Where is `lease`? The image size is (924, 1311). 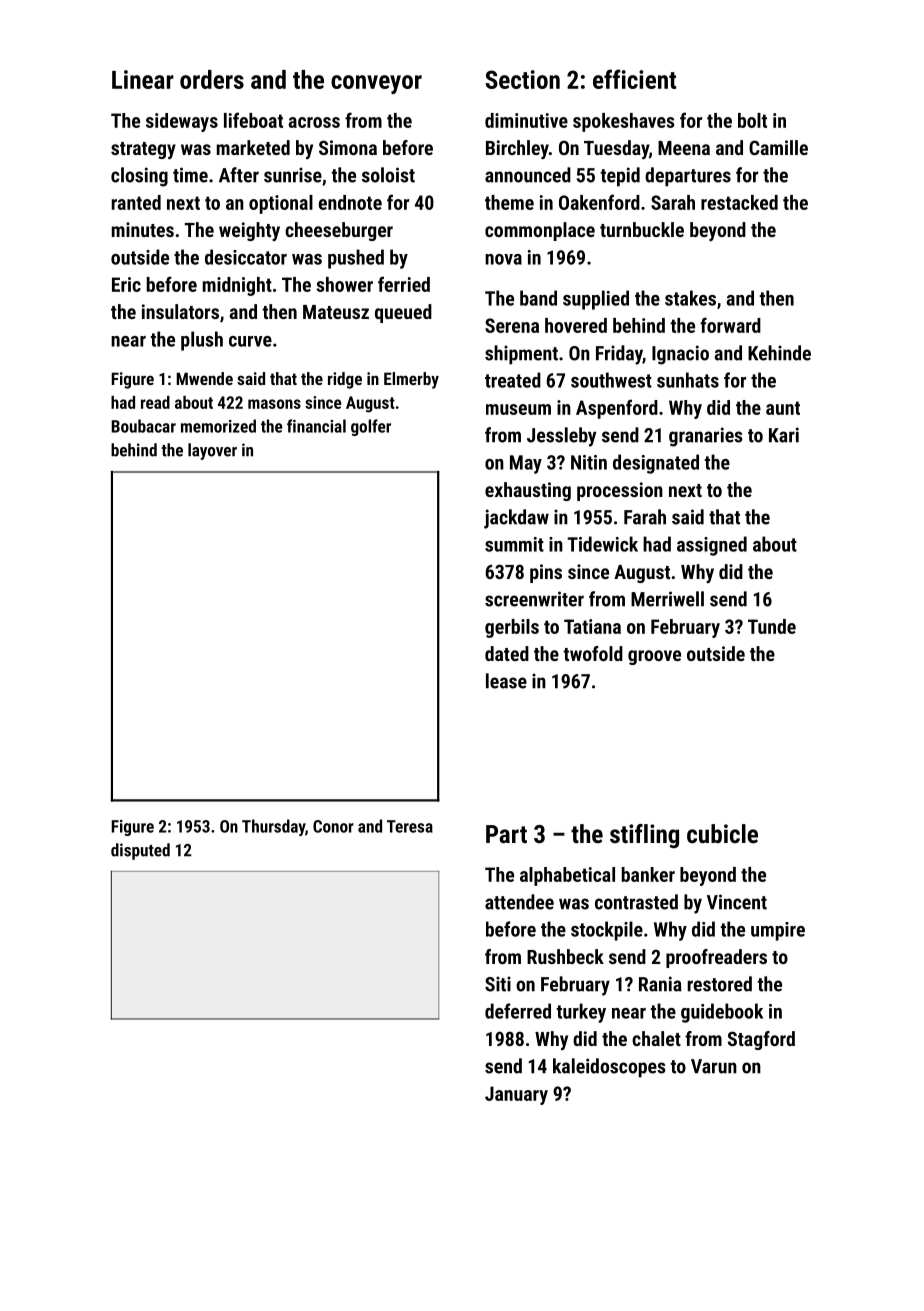 lease is located at coordinates (506, 681).
